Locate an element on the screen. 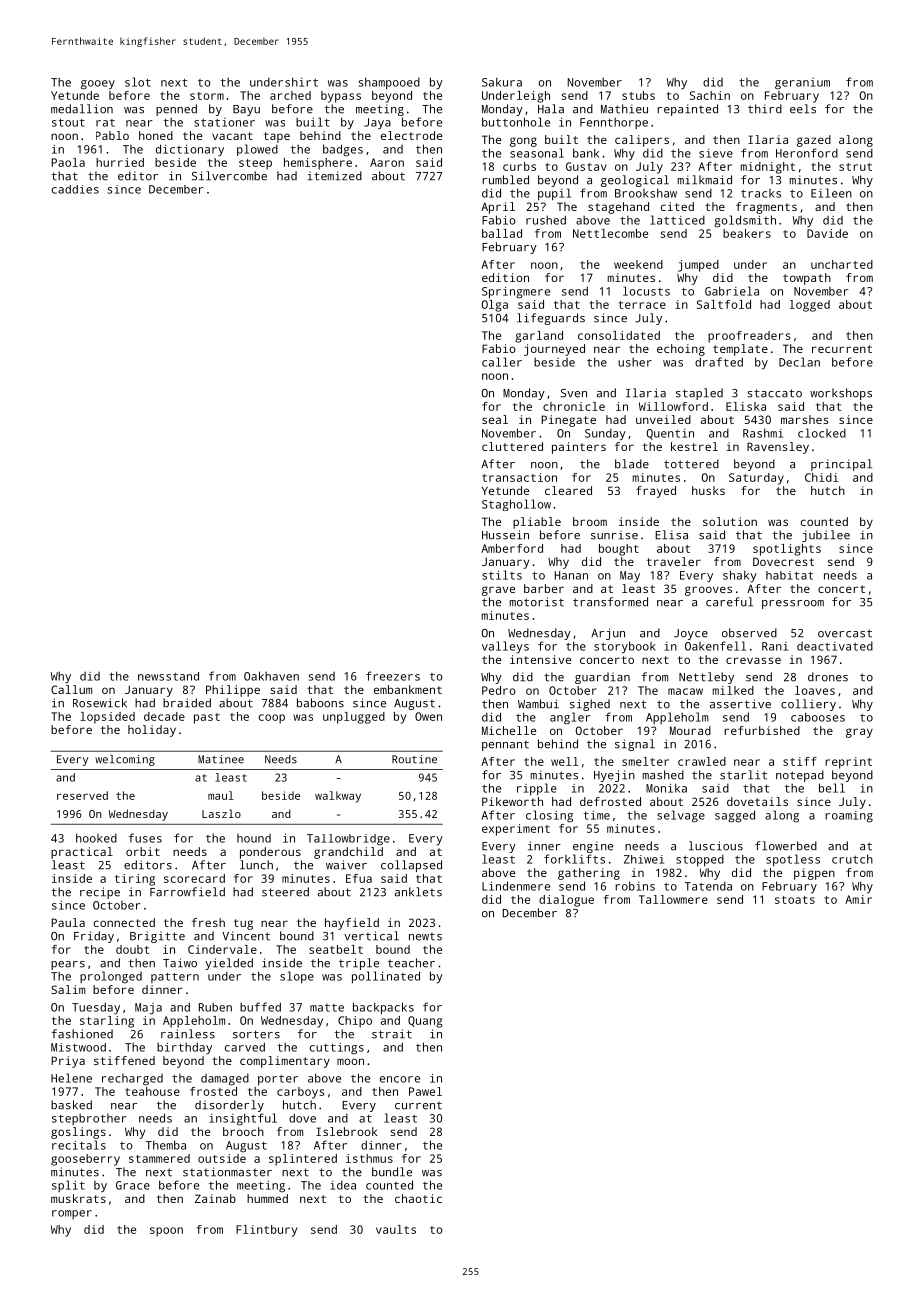 Image resolution: width=924 pixels, height=1308 pixels. chronicle is located at coordinates (574, 406).
